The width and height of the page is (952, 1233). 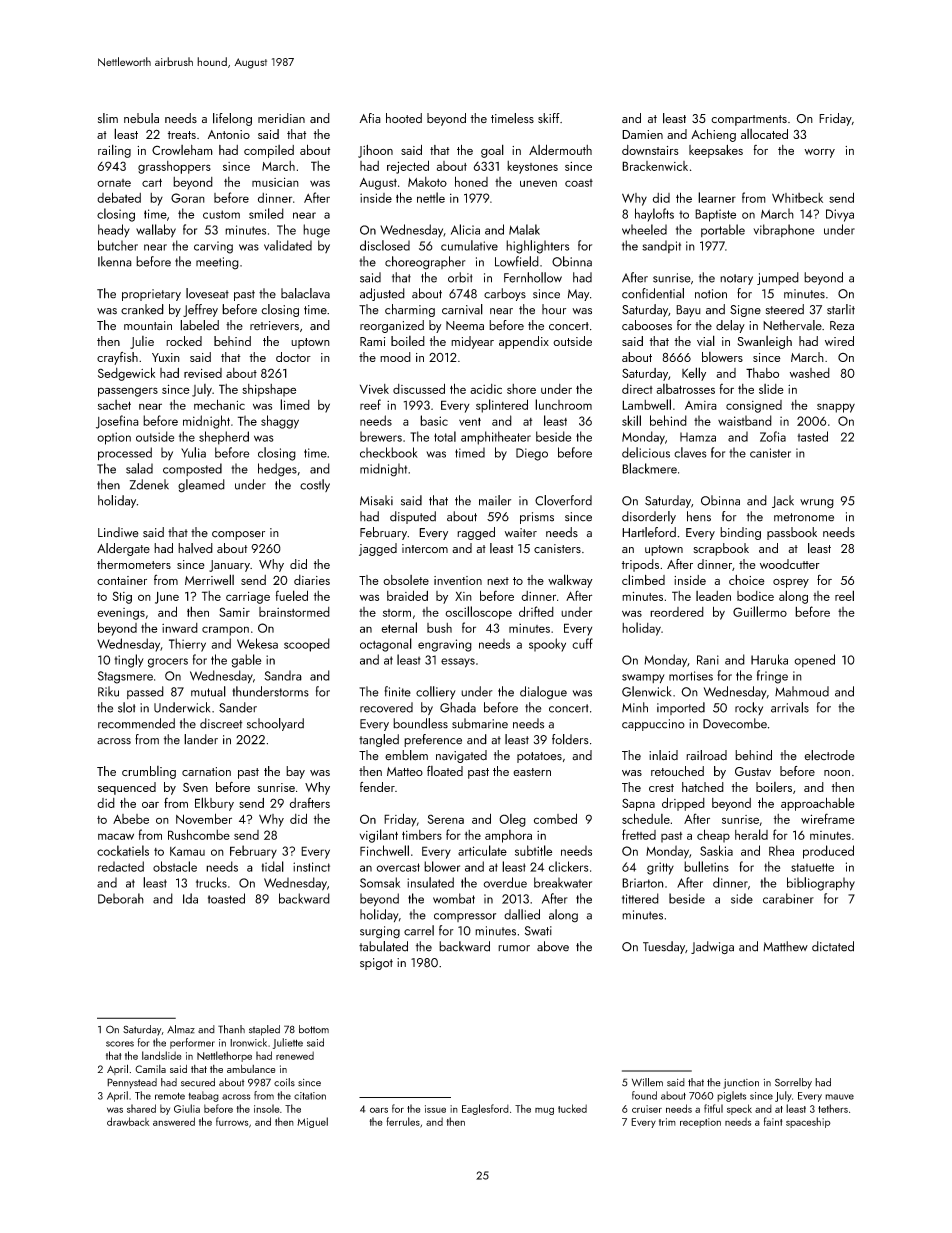 What do you see at coordinates (281, 118) in the page?
I see `meridian` at bounding box center [281, 118].
